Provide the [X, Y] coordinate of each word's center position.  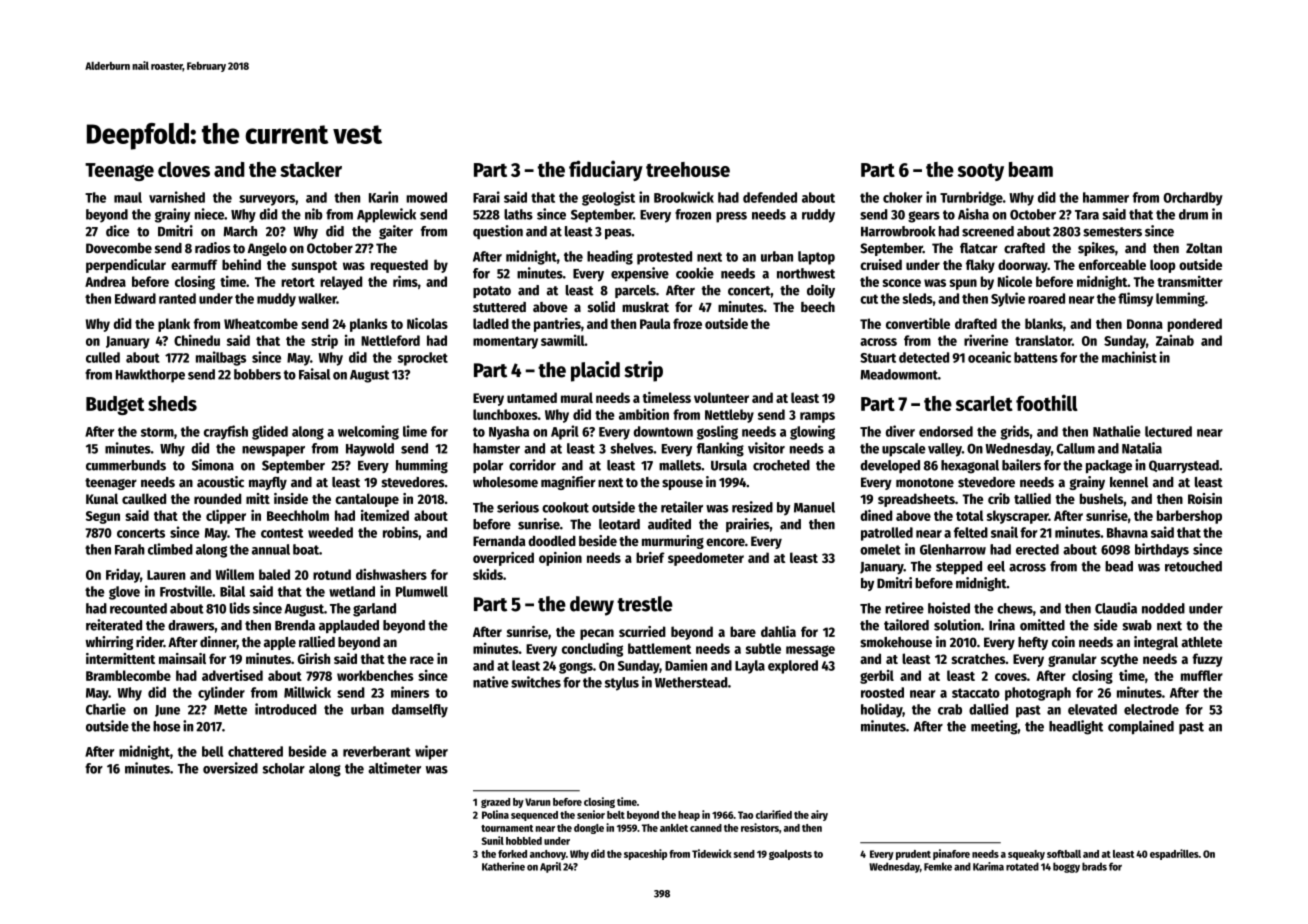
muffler [1202, 675]
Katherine [503, 866]
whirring [109, 643]
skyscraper [1018, 517]
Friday [123, 575]
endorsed [946, 431]
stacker [311, 169]
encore [725, 542]
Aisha [973, 214]
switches [536, 682]
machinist [1129, 357]
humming [422, 466]
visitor [766, 448]
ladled [491, 323]
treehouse [688, 169]
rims [405, 281]
